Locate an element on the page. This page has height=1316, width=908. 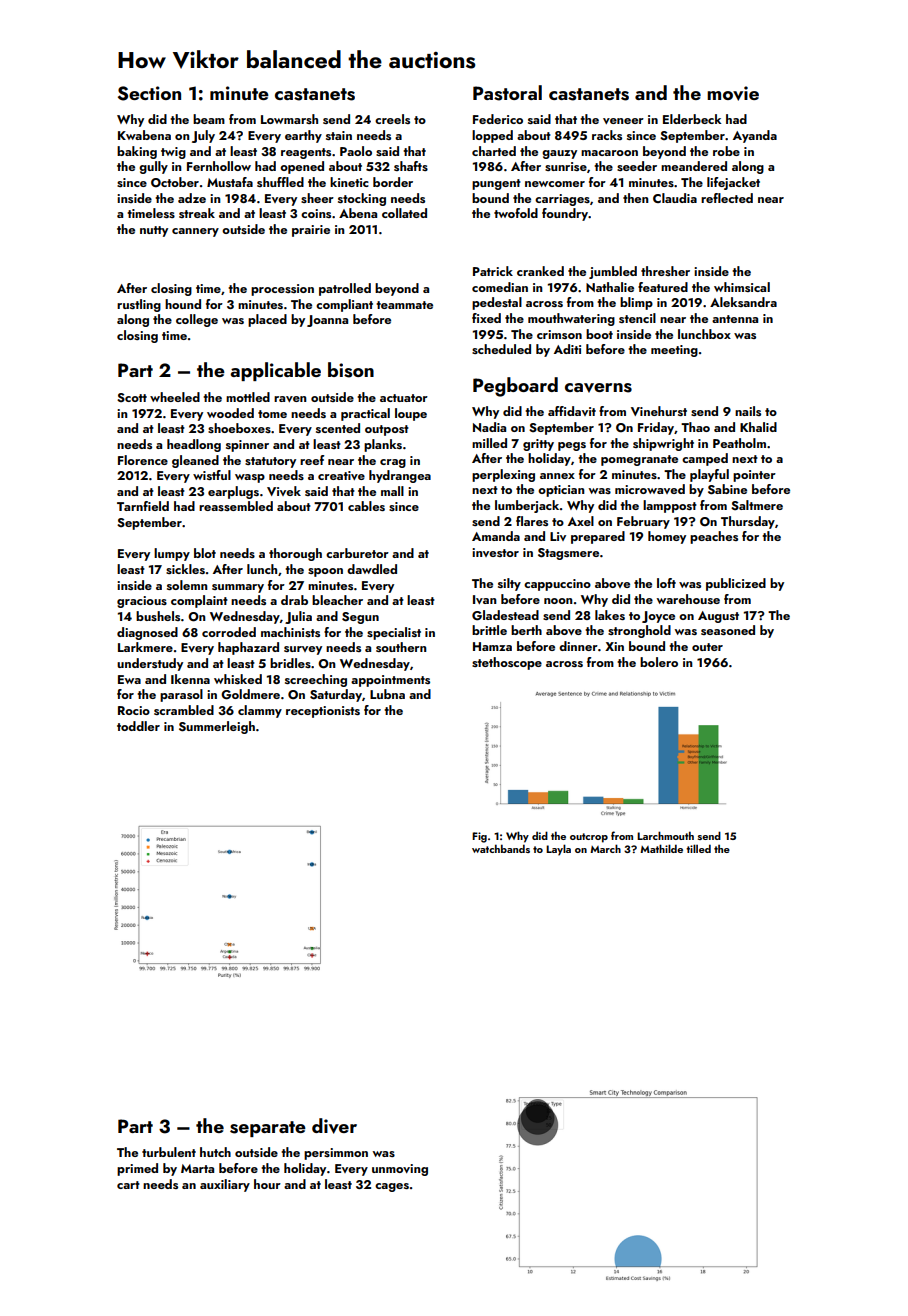
Lubna is located at coordinates (387, 694).
